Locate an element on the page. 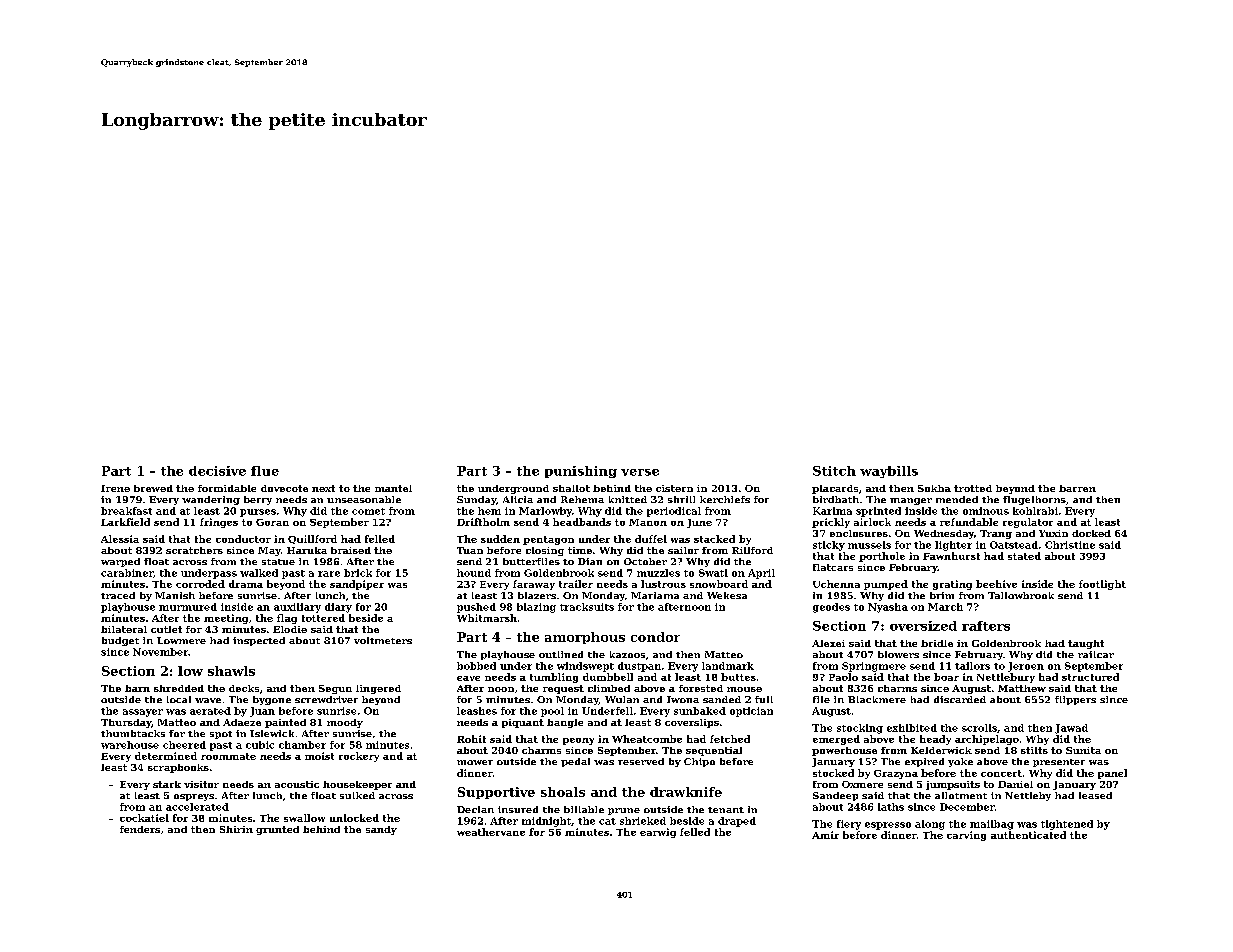 This image has width=1233, height=952. Stitch is located at coordinates (834, 471).
